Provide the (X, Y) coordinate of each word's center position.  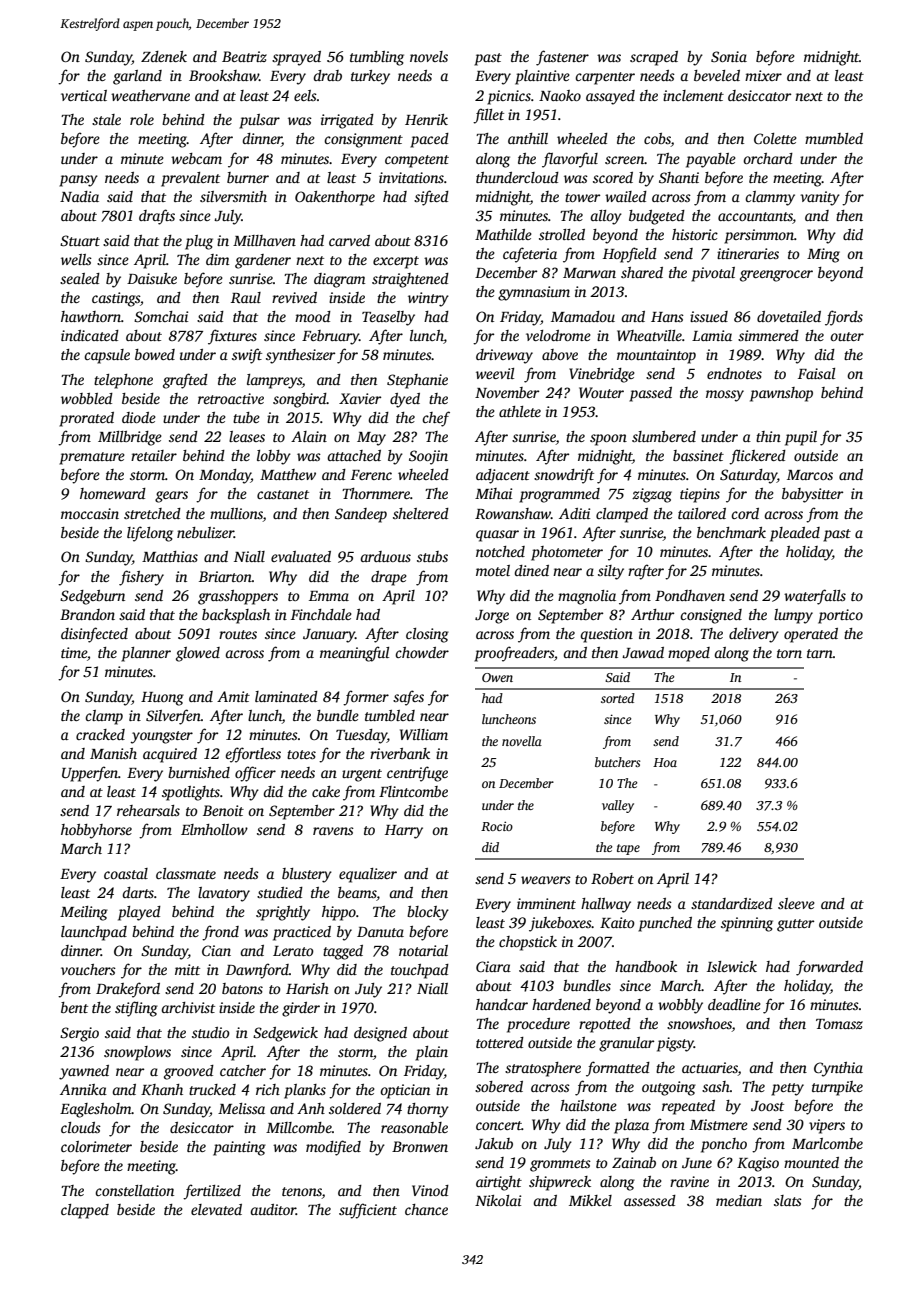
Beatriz (244, 56)
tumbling (377, 58)
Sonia (729, 56)
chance (426, 1209)
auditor (273, 1209)
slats (788, 1200)
